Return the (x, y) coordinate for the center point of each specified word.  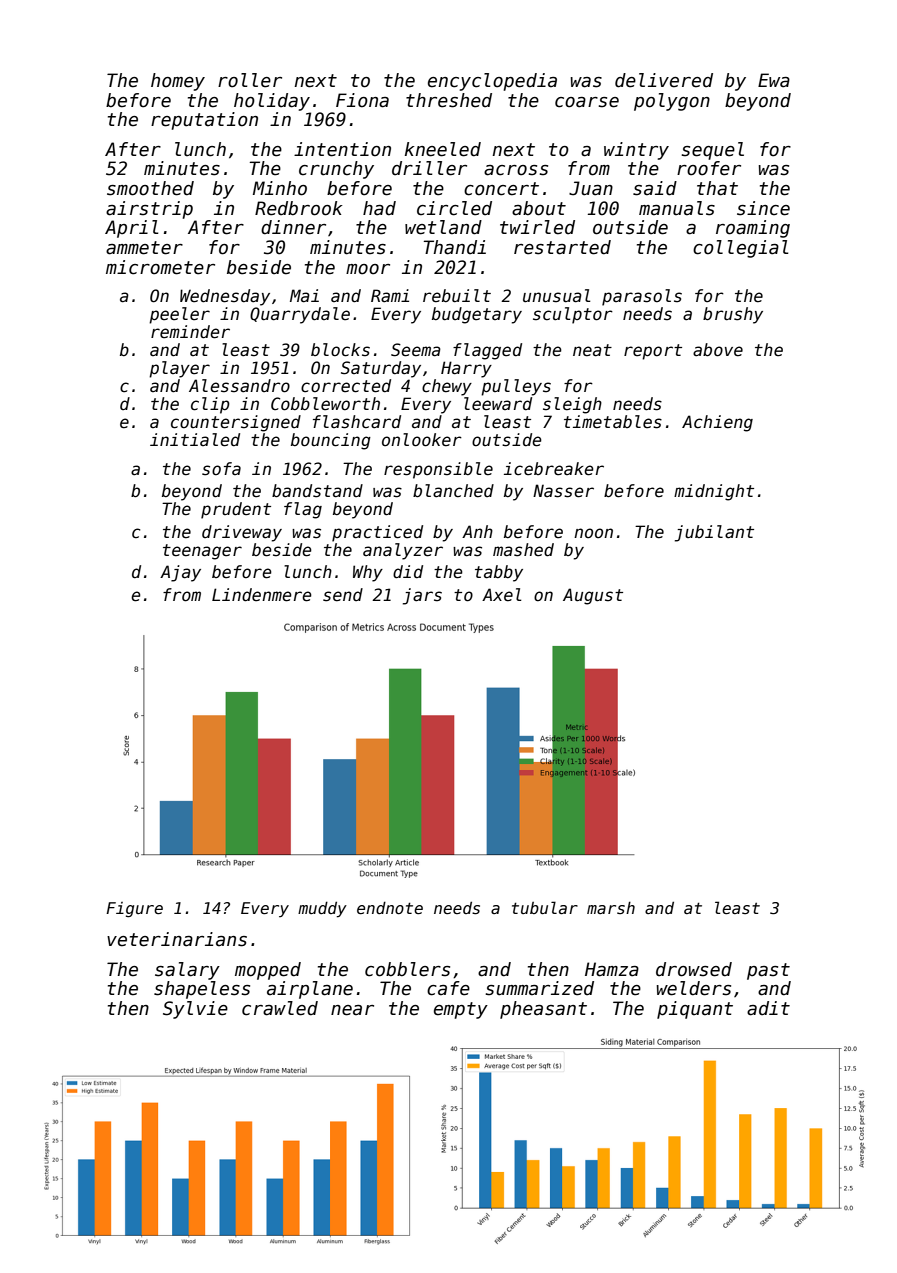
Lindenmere (262, 595)
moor (368, 269)
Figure (134, 910)
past (768, 971)
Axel (501, 595)
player (179, 369)
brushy (733, 315)
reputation (204, 121)
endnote (390, 908)
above (718, 350)
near (352, 1010)
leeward (498, 404)
